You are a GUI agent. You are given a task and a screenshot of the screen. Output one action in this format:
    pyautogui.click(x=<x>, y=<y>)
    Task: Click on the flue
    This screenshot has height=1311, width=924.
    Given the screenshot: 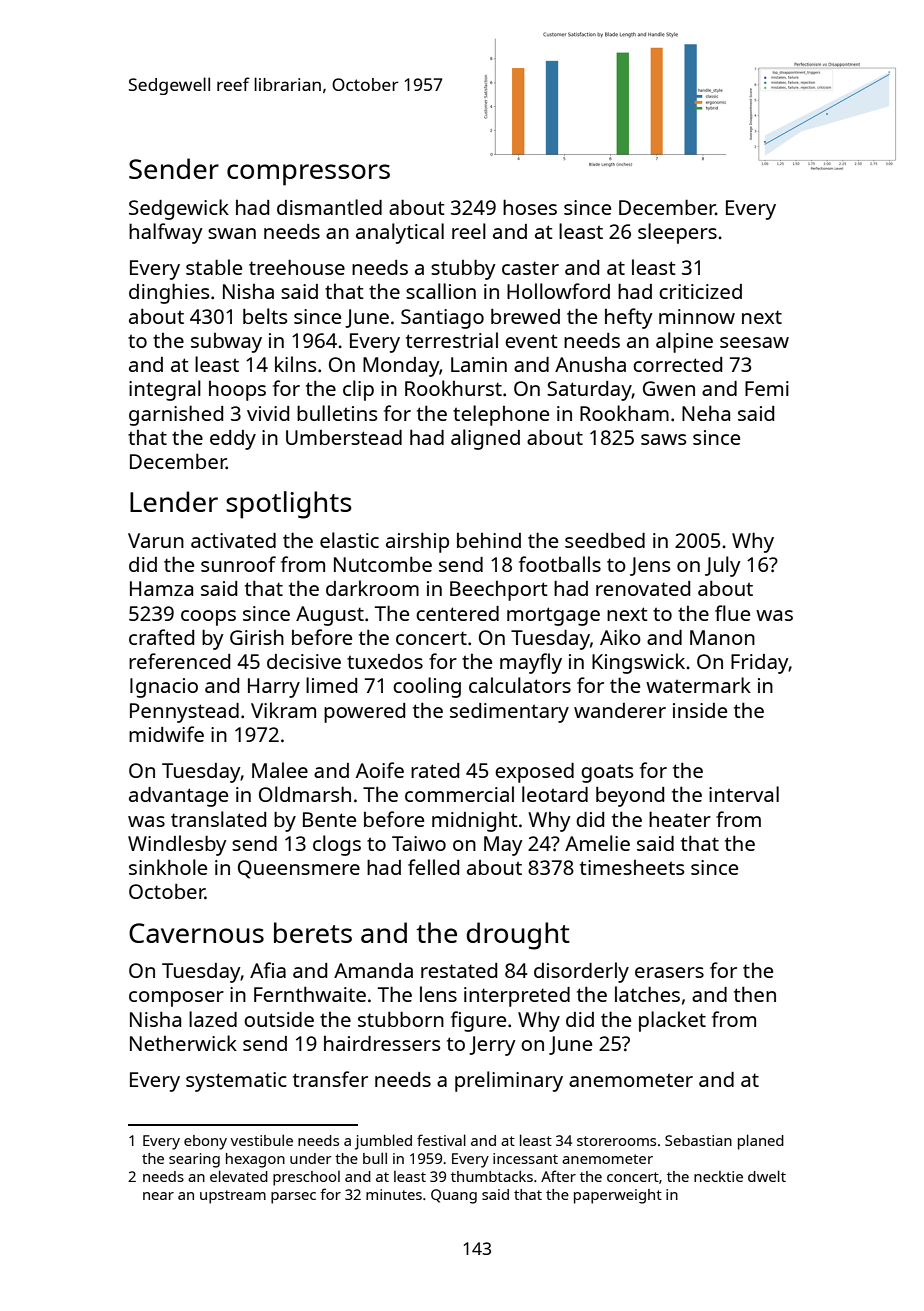 What is the action you would take?
    pyautogui.click(x=732, y=613)
